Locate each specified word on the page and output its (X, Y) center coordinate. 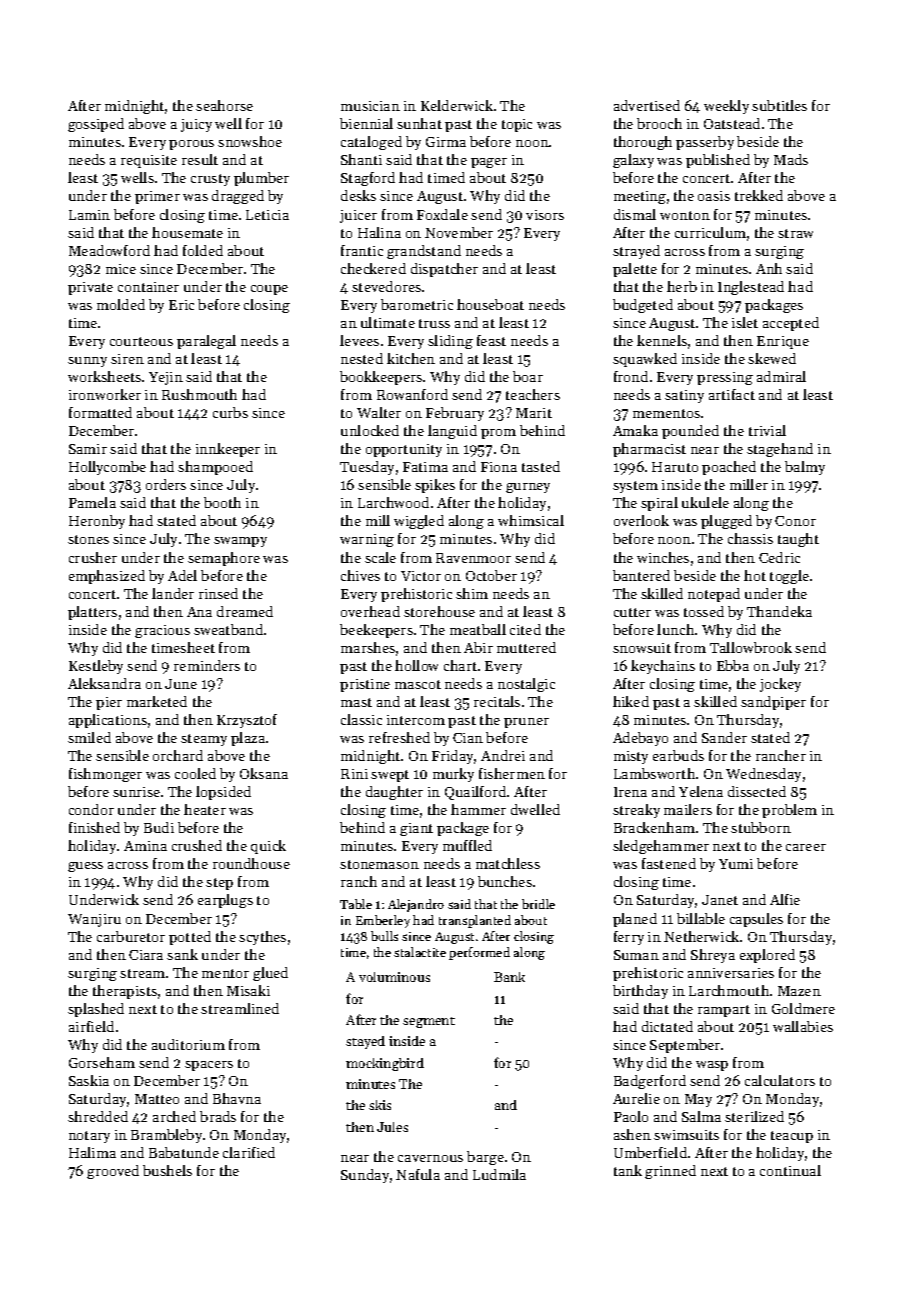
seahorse (224, 105)
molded (121, 304)
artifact (732, 394)
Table (356, 904)
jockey (780, 685)
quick (268, 847)
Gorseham (102, 1062)
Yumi (736, 864)
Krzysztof (247, 721)
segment (429, 1022)
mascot (418, 684)
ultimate (388, 322)
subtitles (779, 105)
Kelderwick (457, 105)
